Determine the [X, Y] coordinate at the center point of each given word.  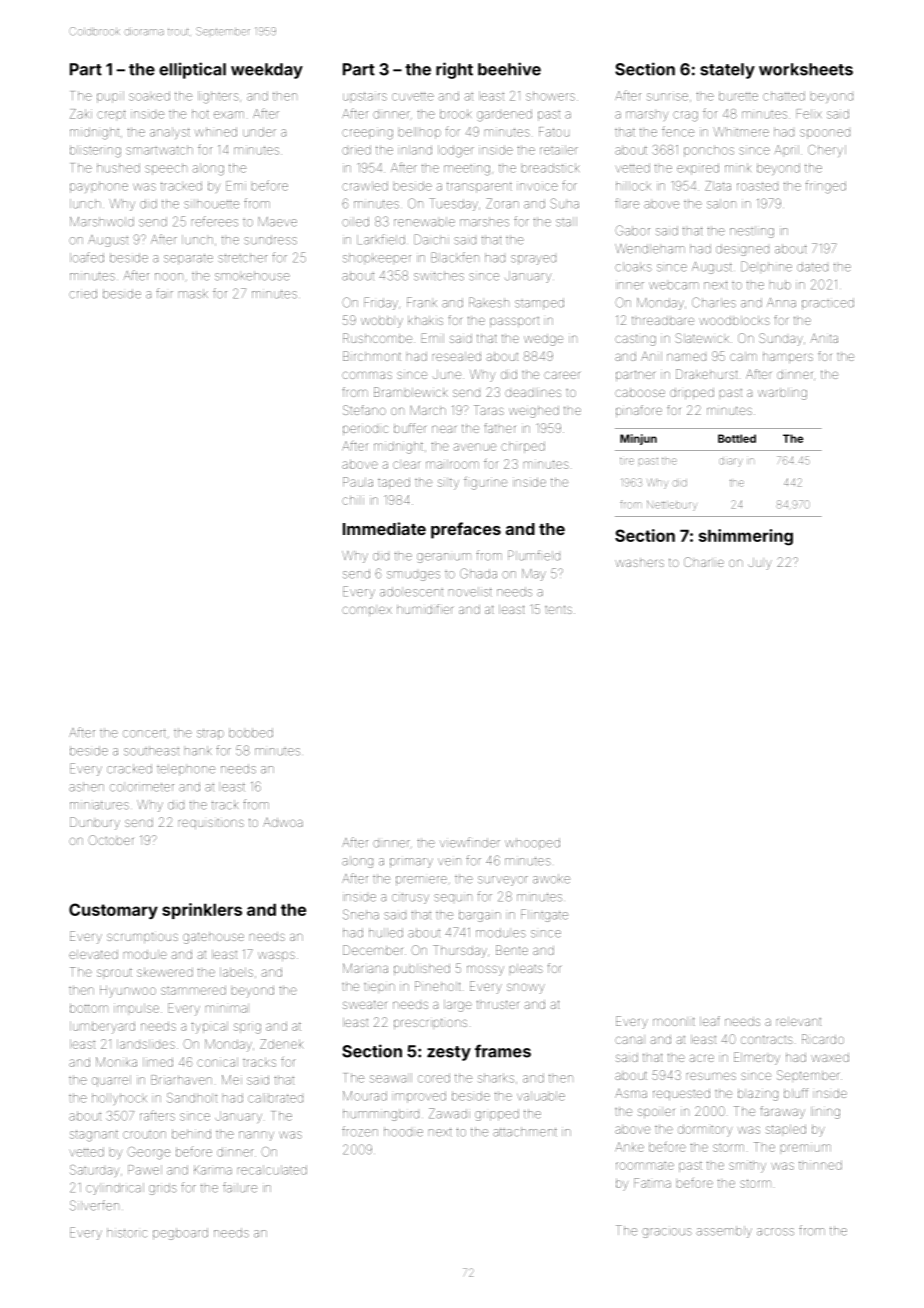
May [534, 575]
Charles [714, 302]
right [454, 70]
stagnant [94, 1136]
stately [727, 71]
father [500, 428]
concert [144, 733]
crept [111, 114]
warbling [782, 394]
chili [353, 500]
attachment [525, 1132]
